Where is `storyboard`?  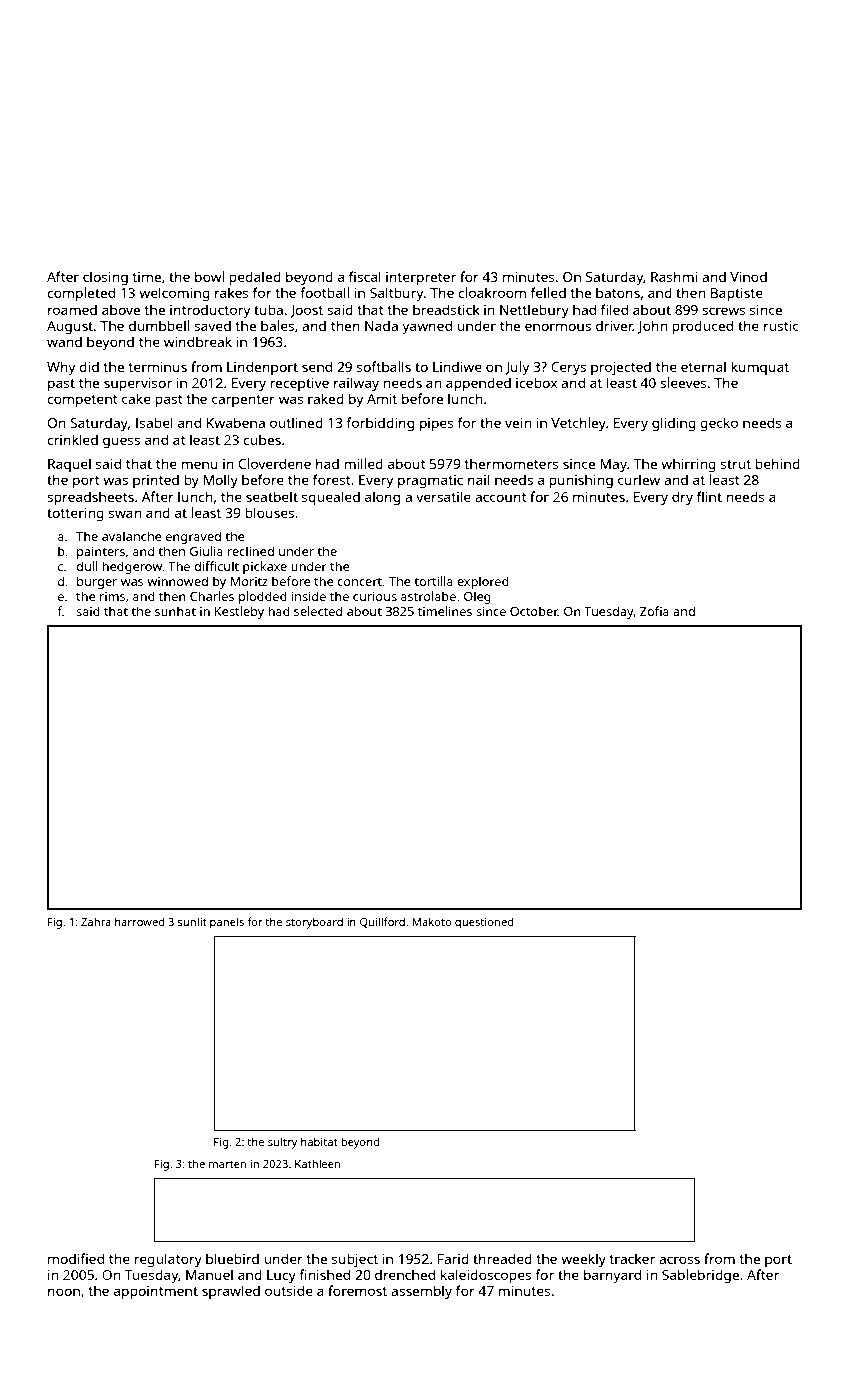
storyboard is located at coordinates (314, 923).
